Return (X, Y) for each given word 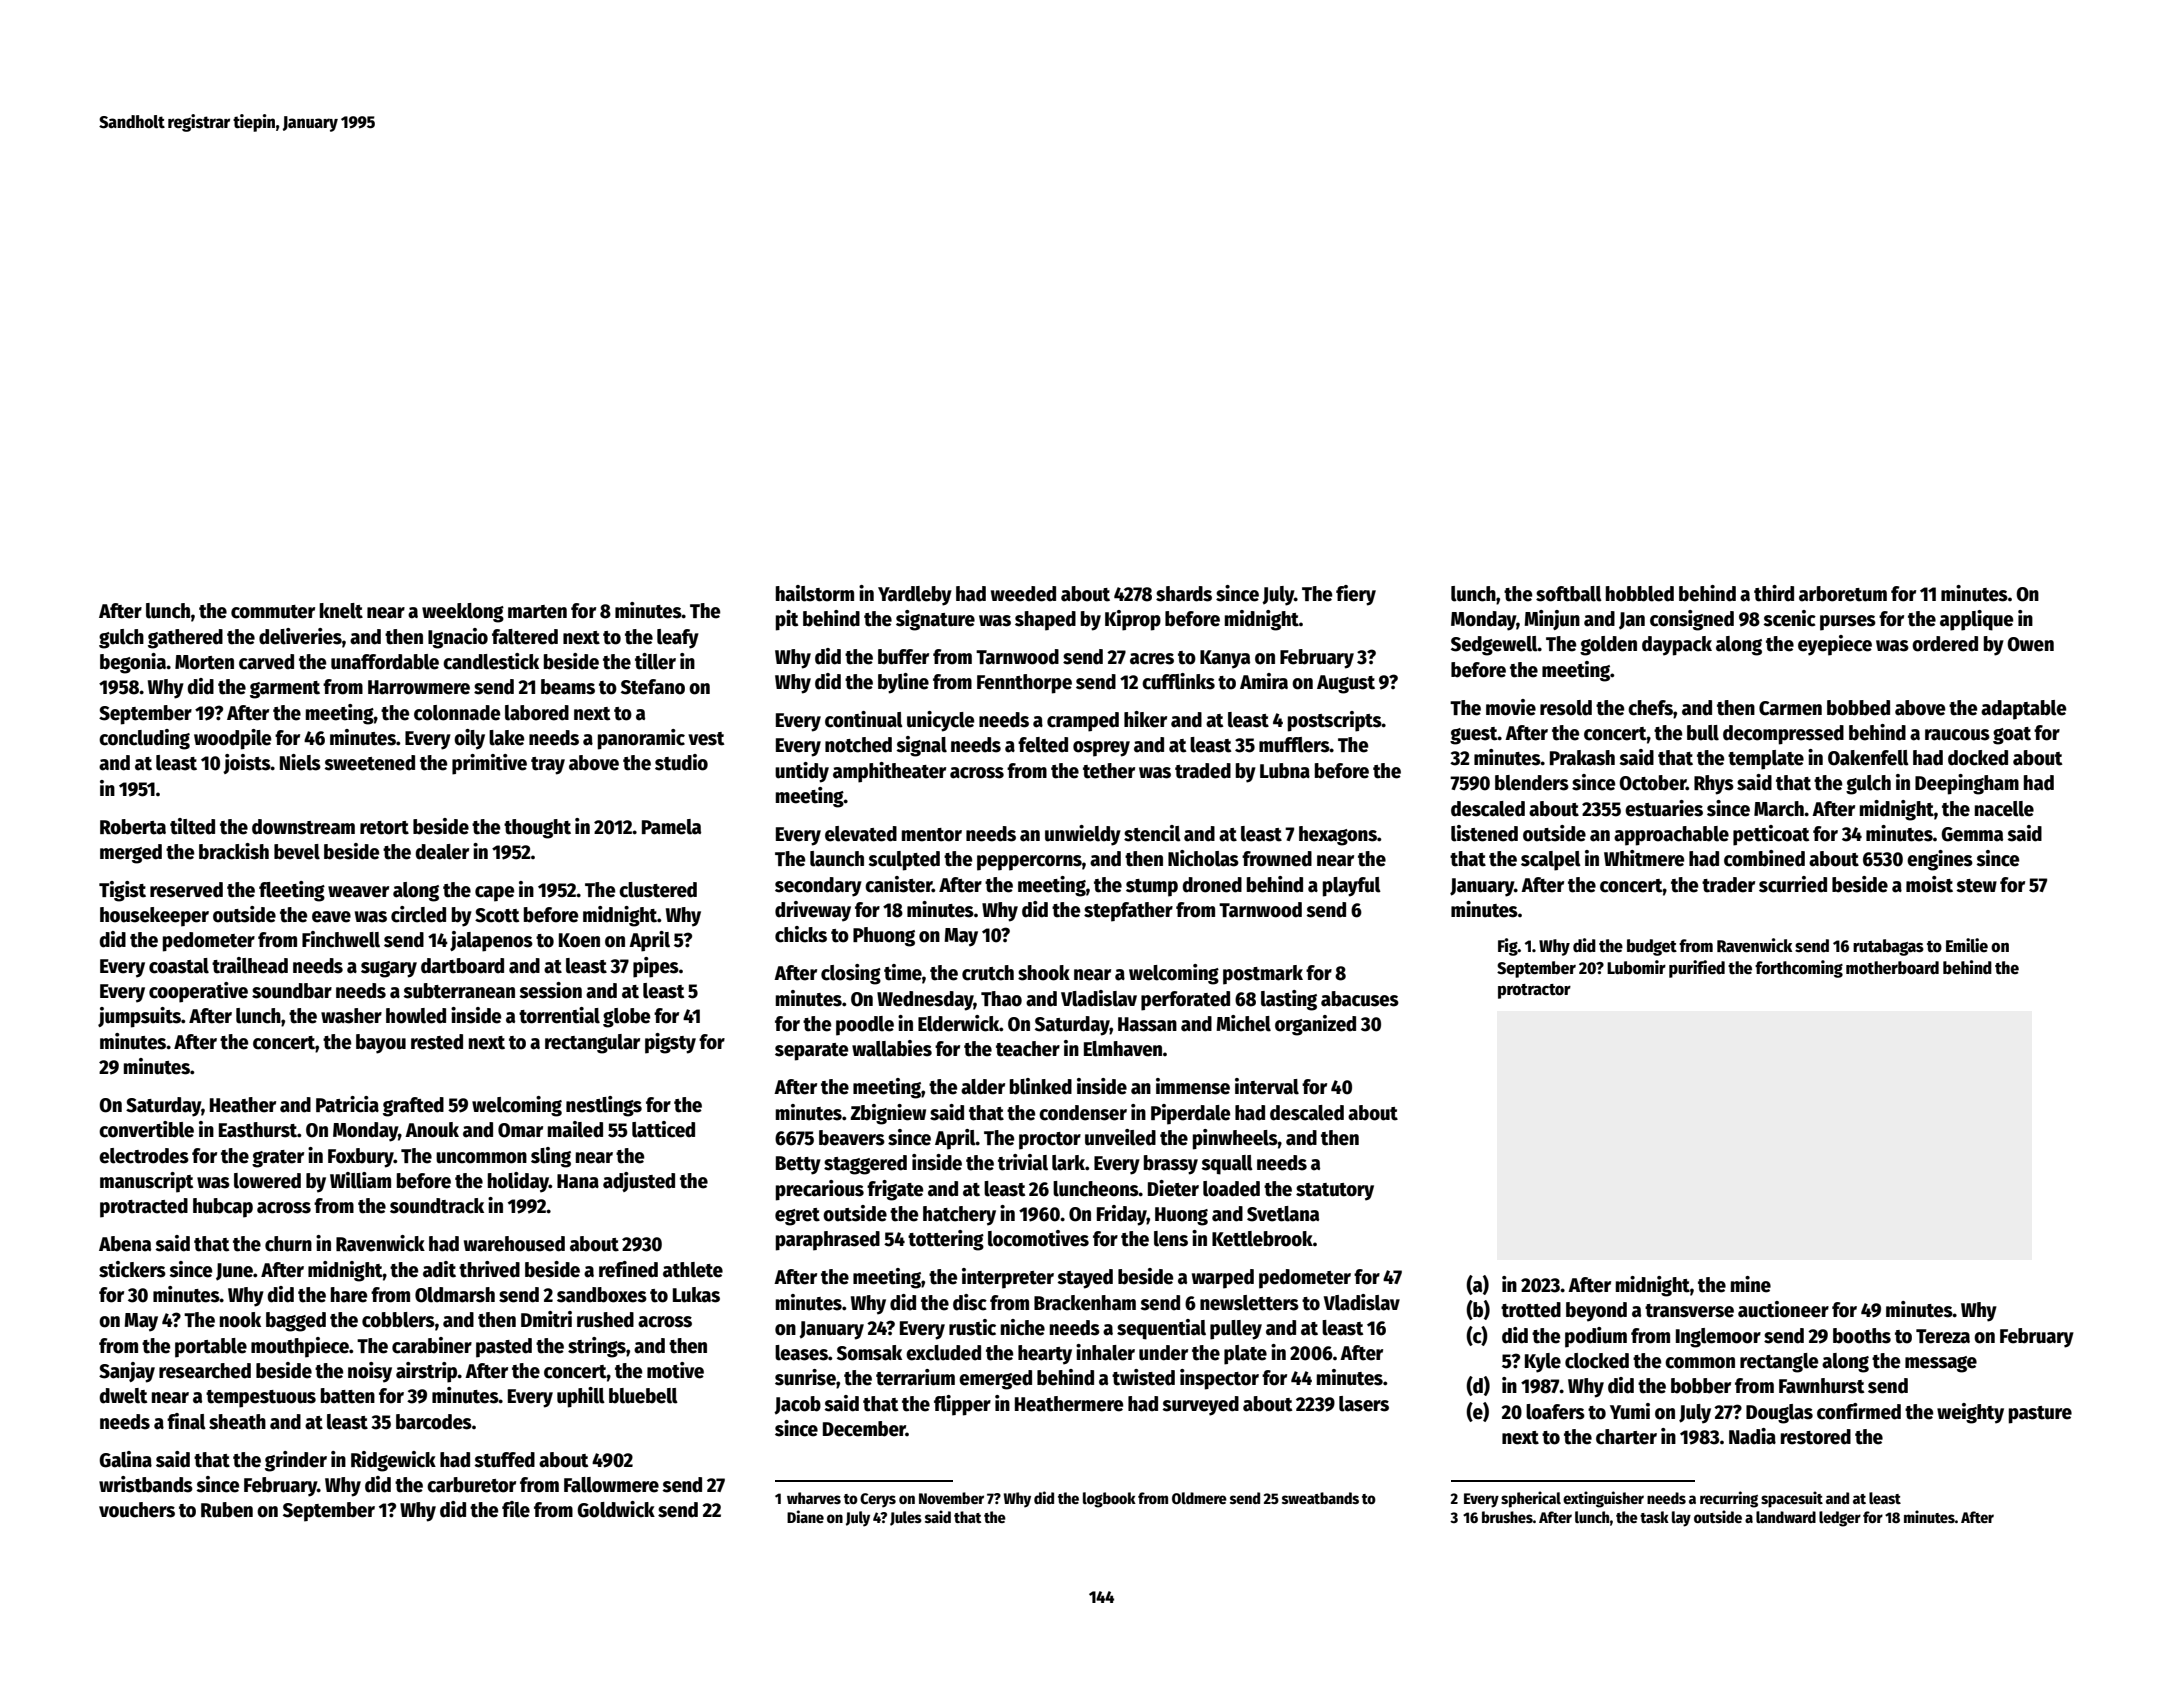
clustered (658, 890)
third (1774, 593)
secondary (818, 887)
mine (1751, 1284)
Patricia (347, 1104)
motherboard (1892, 968)
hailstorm (815, 593)
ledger (1840, 1519)
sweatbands (1320, 1498)
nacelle (2004, 809)
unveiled (1120, 1137)
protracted (144, 1208)
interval (1267, 1086)
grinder (296, 1461)
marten (537, 612)
